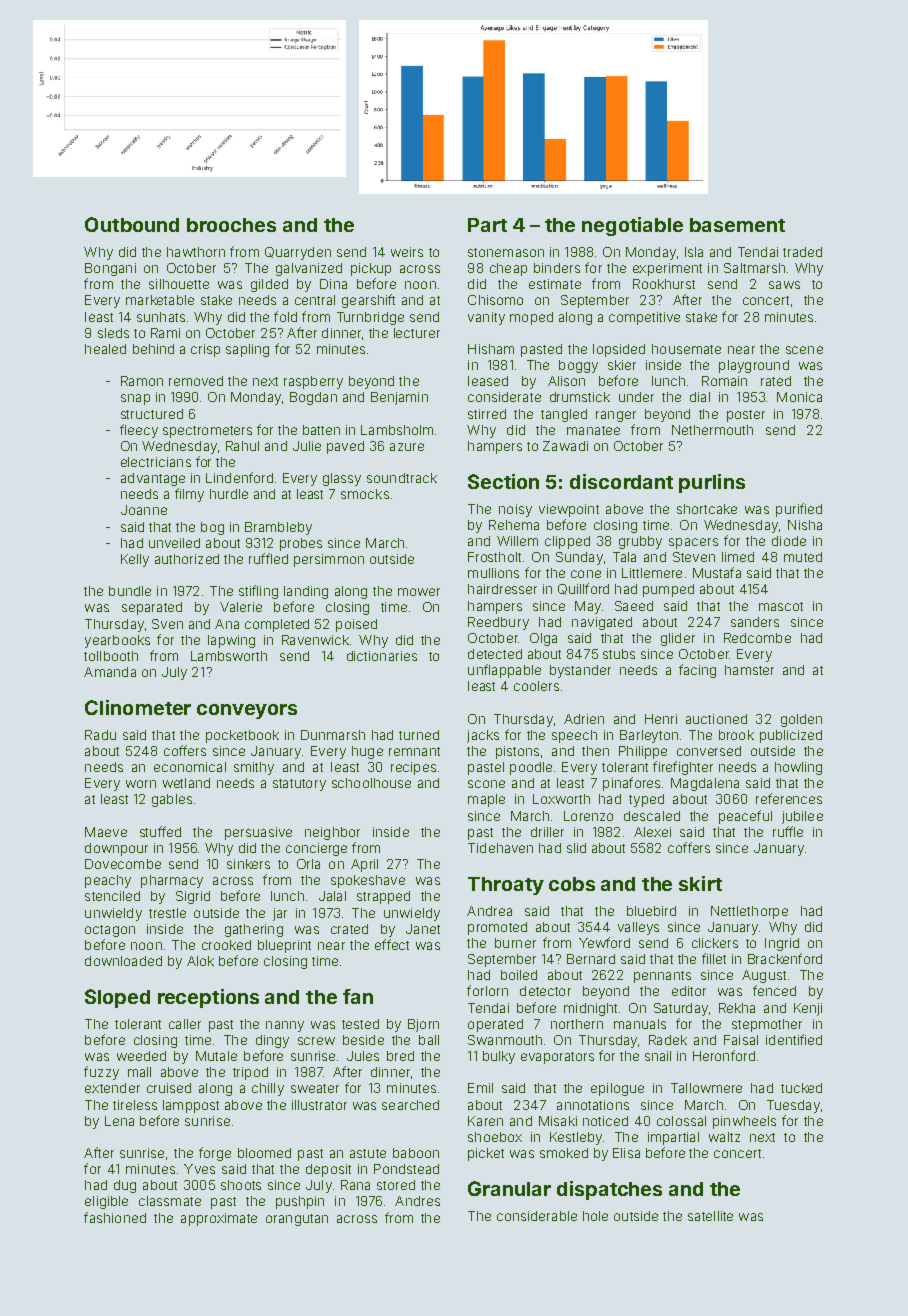 The width and height of the screenshot is (908, 1316). I want to click on hamster, so click(749, 670).
